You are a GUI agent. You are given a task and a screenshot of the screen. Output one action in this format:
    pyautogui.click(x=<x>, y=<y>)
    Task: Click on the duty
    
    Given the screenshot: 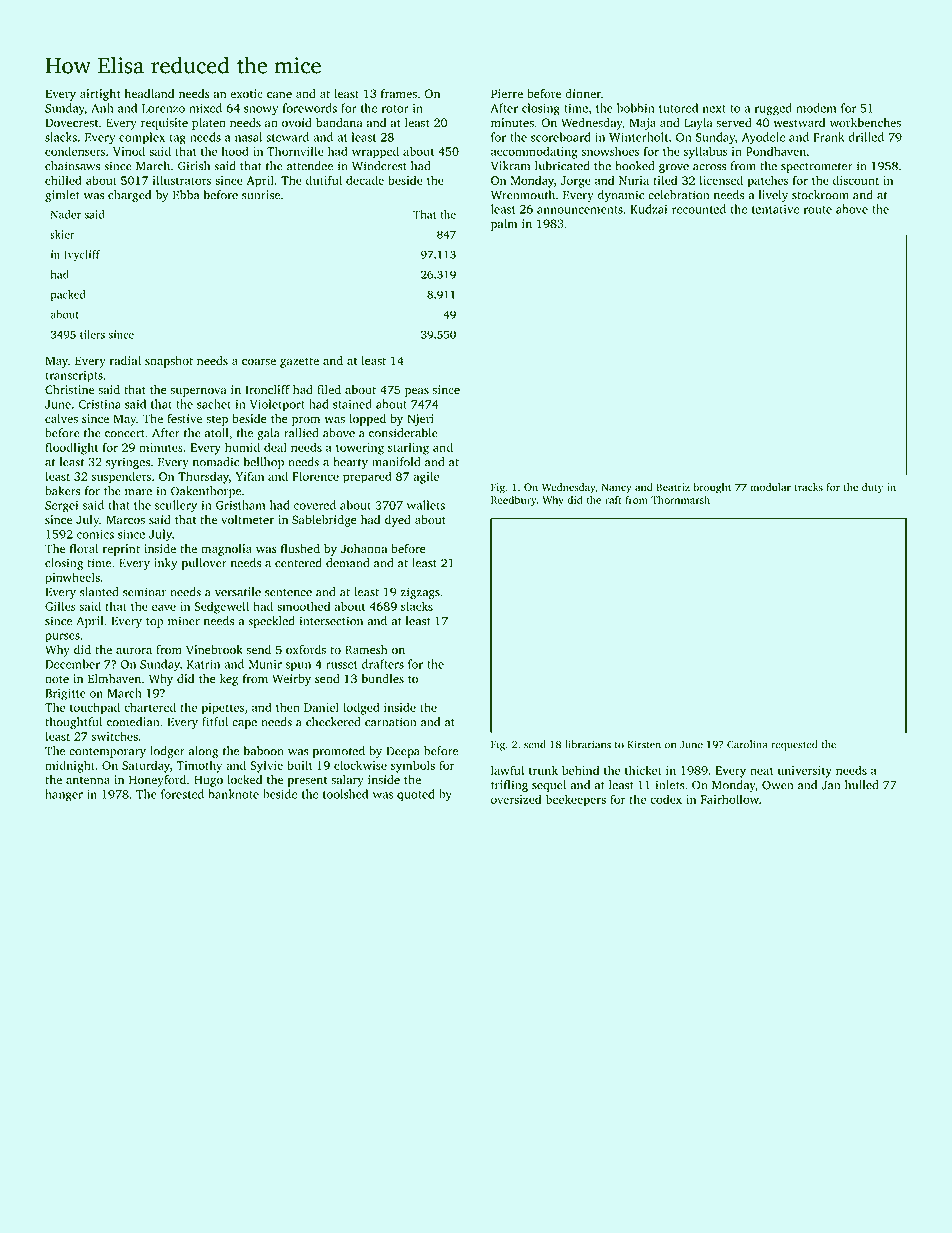 What is the action you would take?
    pyautogui.click(x=872, y=488)
